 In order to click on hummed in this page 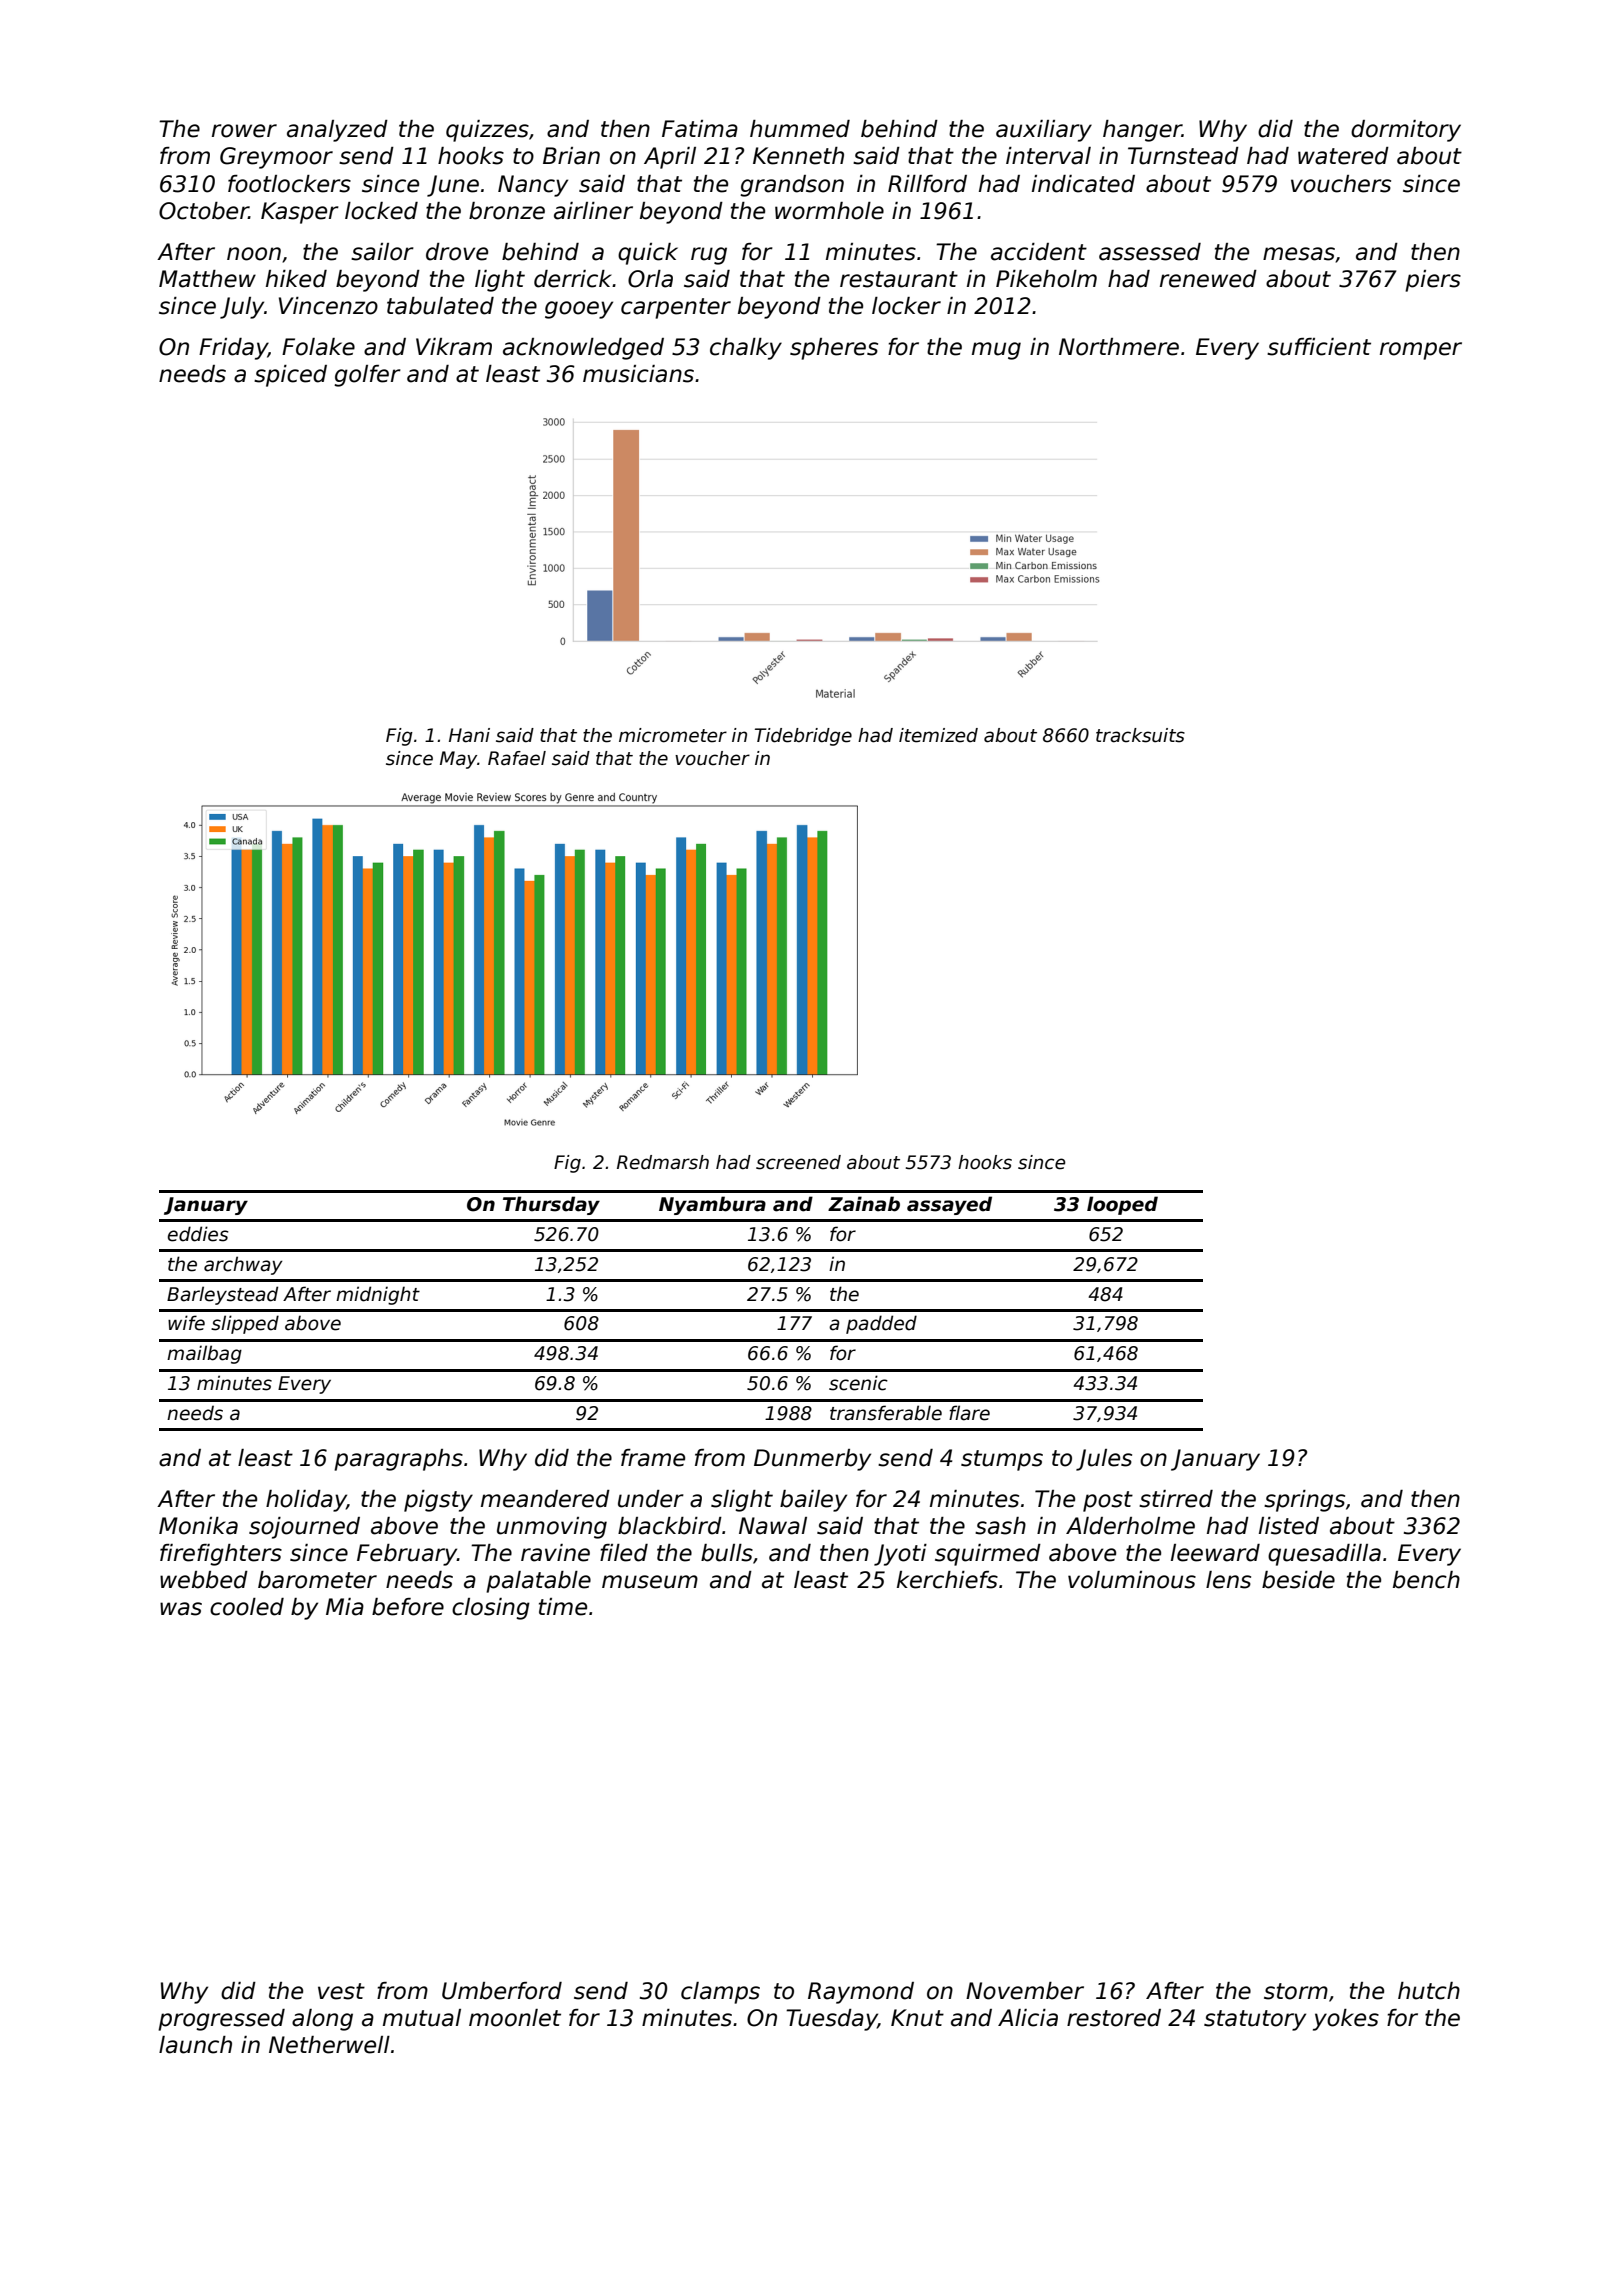, I will do `click(800, 129)`.
